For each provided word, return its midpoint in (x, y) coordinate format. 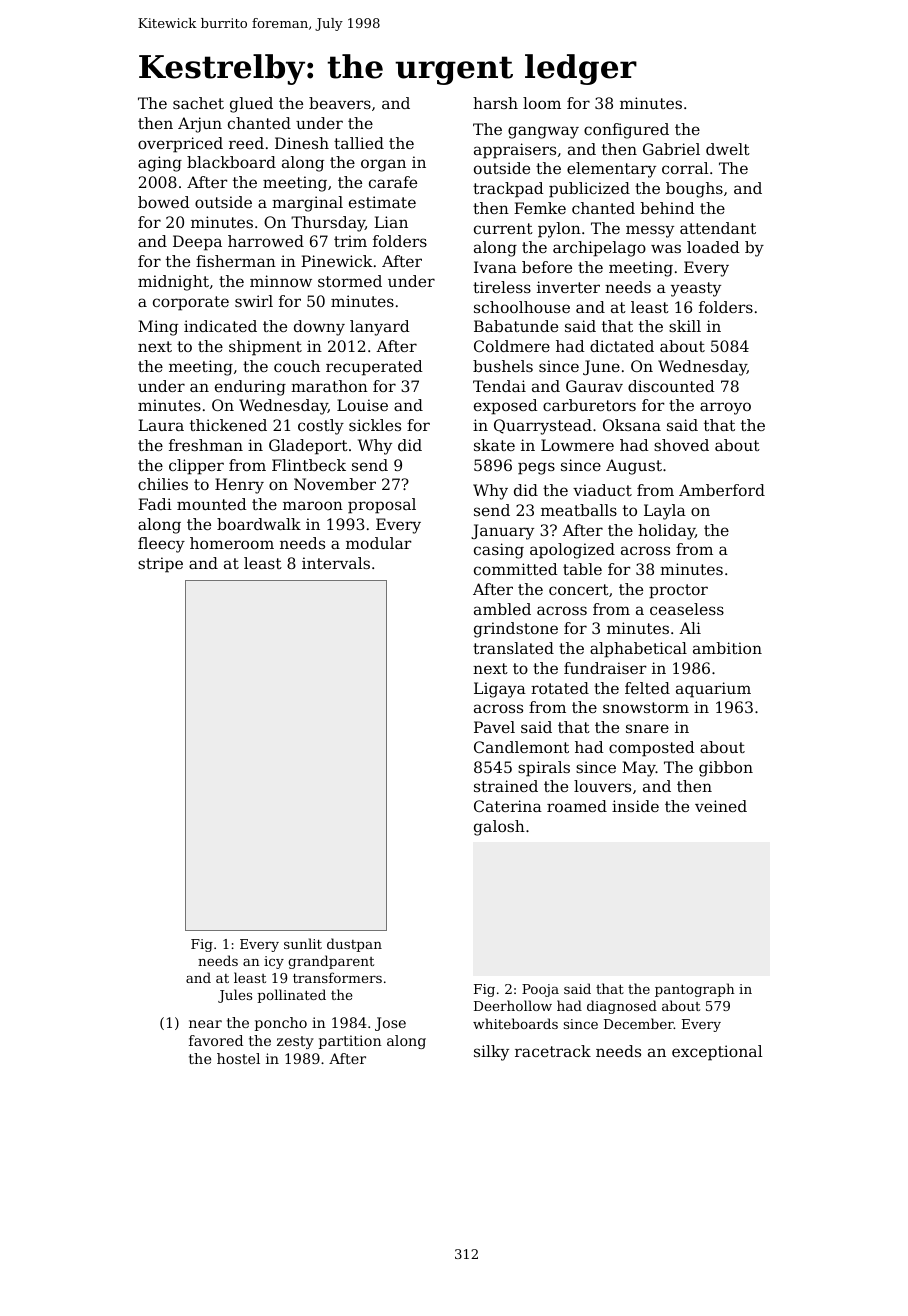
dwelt (728, 149)
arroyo (725, 408)
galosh (499, 828)
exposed (506, 407)
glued (251, 105)
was (666, 248)
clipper (196, 467)
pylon (559, 230)
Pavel (494, 727)
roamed (577, 806)
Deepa (197, 243)
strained (506, 786)
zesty (295, 1042)
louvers (602, 786)
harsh (495, 103)
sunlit (303, 943)
